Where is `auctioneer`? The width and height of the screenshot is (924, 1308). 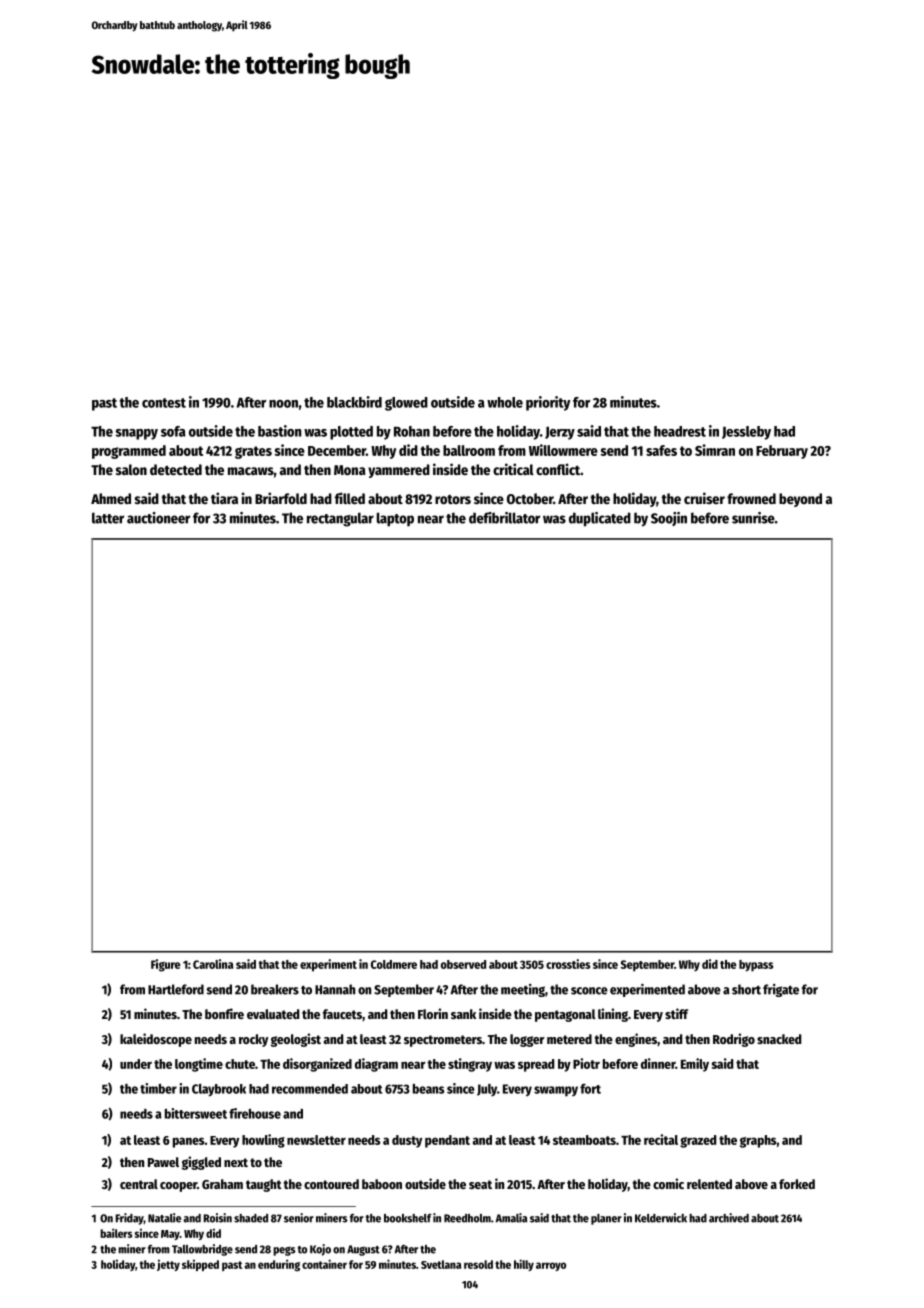 auctioneer is located at coordinates (158, 518).
